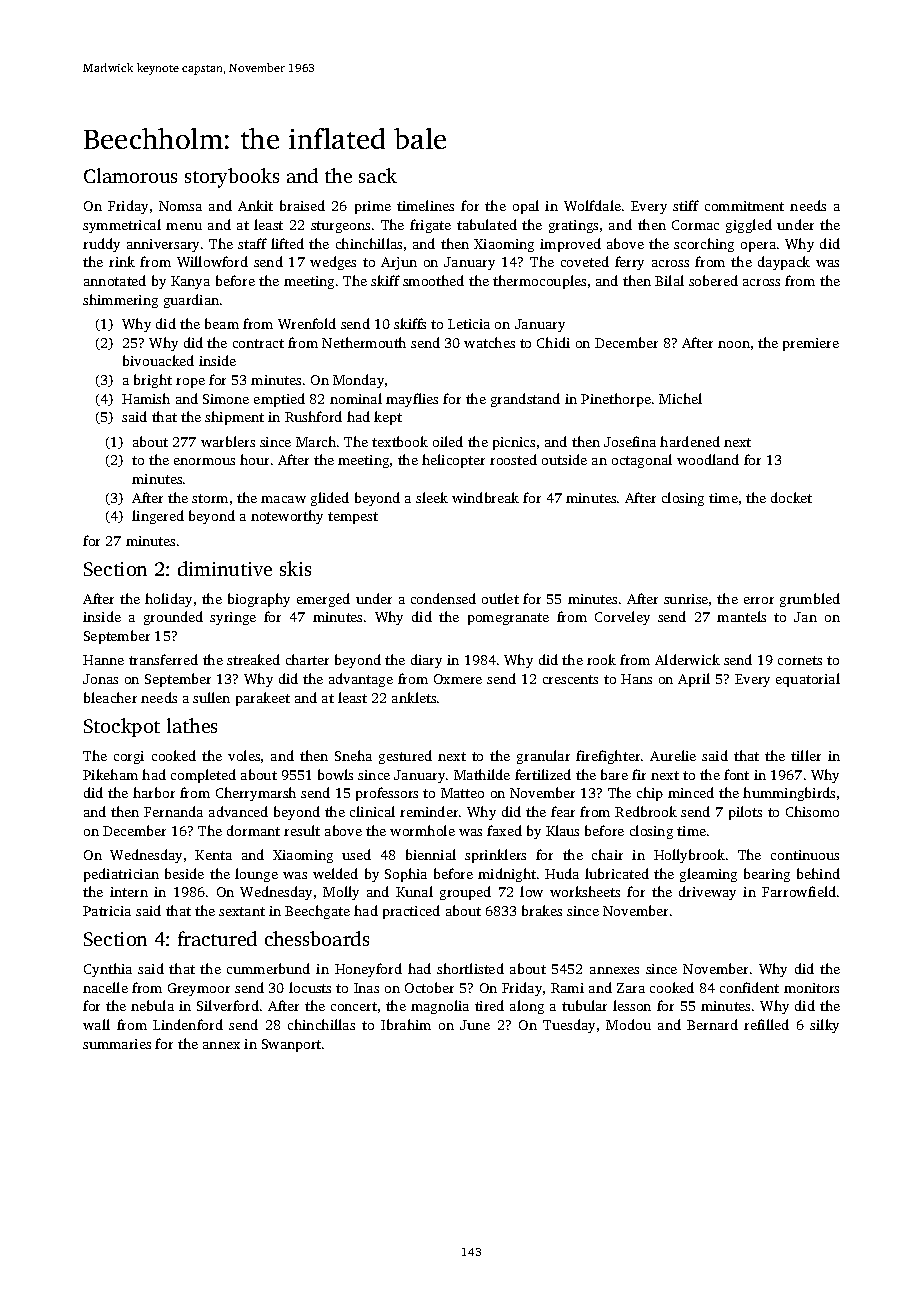  What do you see at coordinates (378, 175) in the page?
I see `sack` at bounding box center [378, 175].
